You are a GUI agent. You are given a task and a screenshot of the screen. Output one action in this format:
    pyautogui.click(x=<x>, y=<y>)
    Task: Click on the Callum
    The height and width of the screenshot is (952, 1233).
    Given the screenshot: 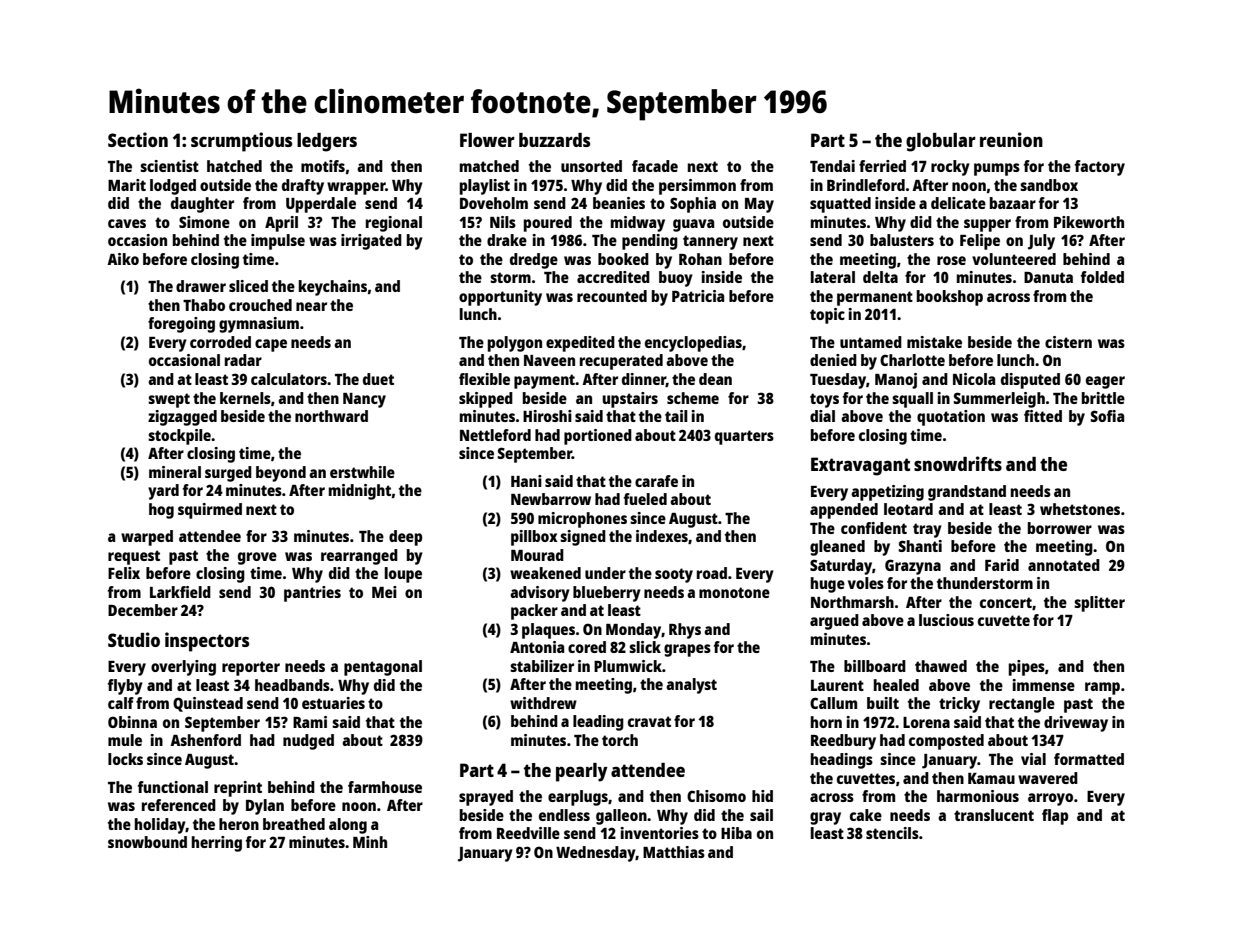 What is the action you would take?
    pyautogui.click(x=833, y=703)
